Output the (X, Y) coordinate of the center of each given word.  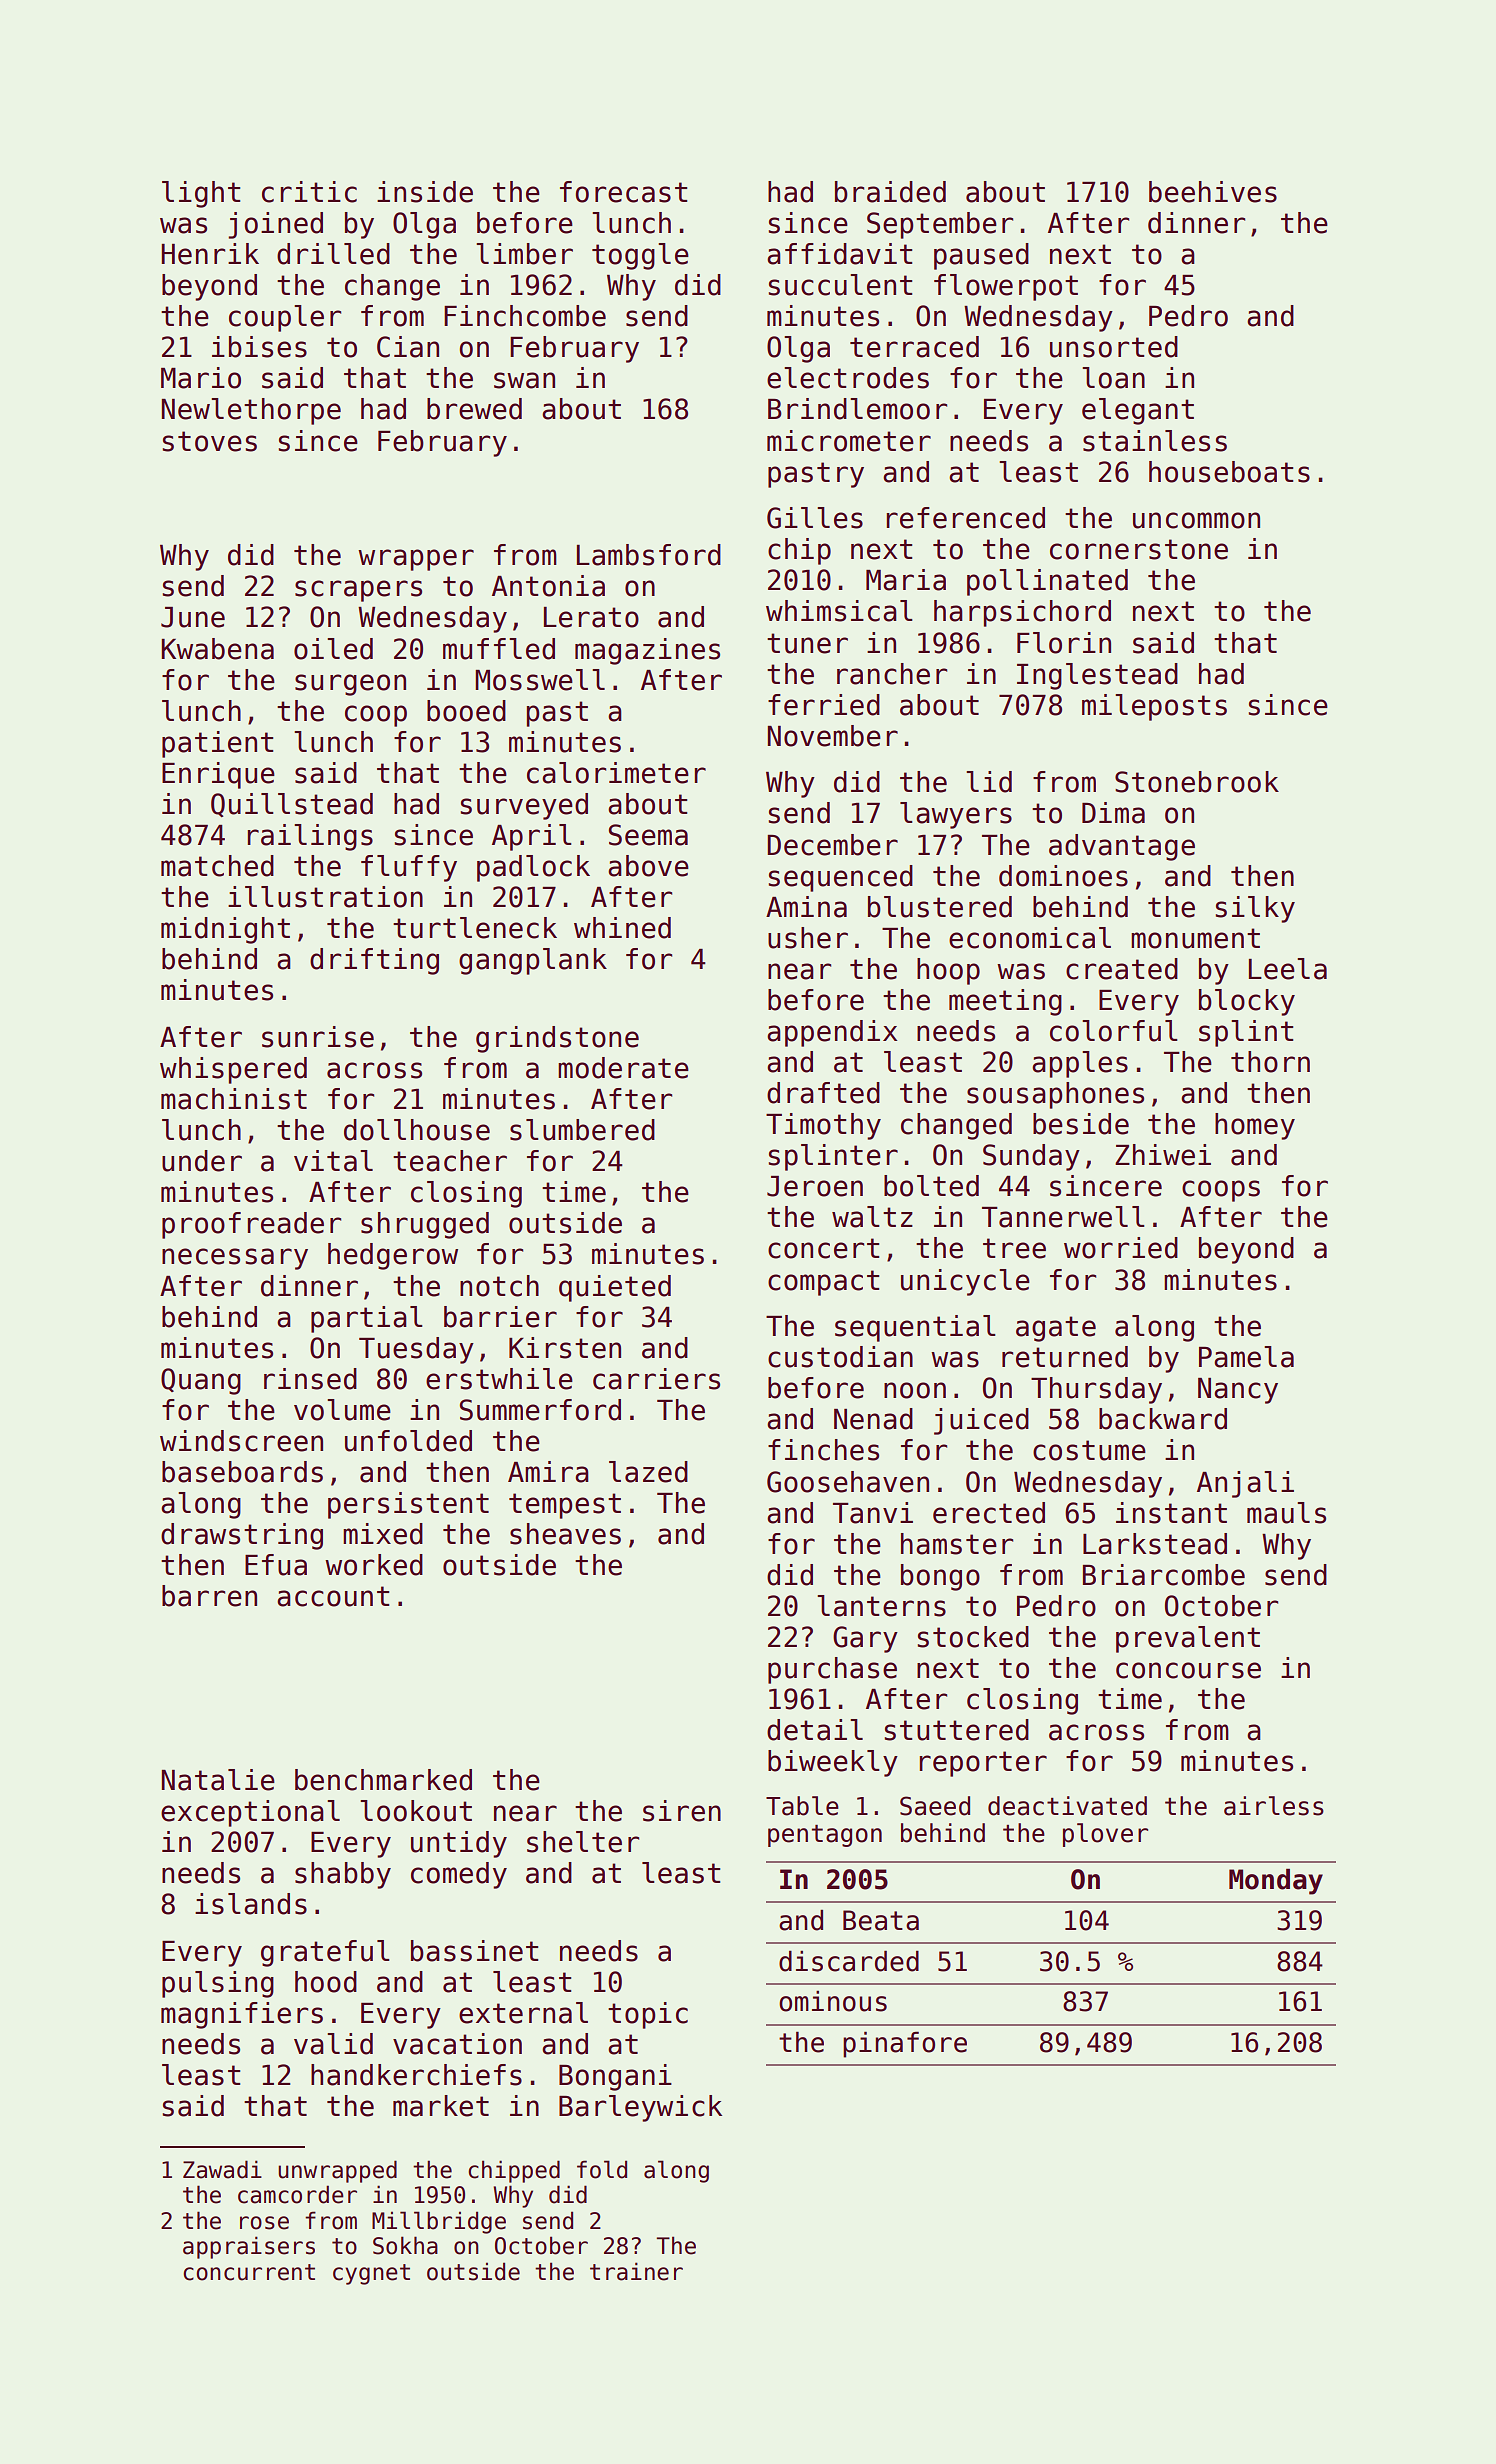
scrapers (358, 591)
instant (1171, 1513)
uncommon (1196, 520)
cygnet (371, 2274)
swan (524, 380)
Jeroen (815, 1186)
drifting (374, 961)
